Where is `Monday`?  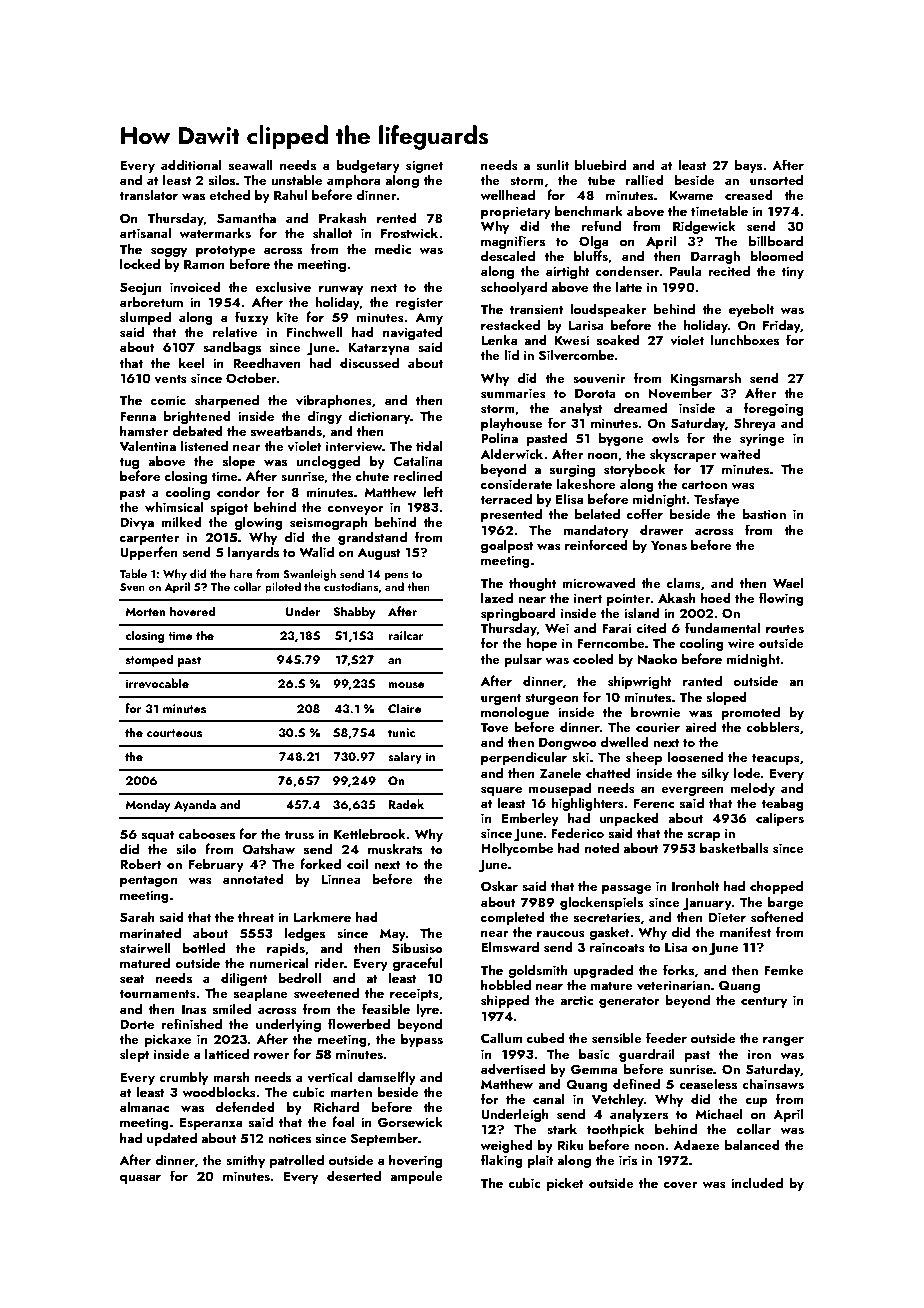 Monday is located at coordinates (147, 805).
